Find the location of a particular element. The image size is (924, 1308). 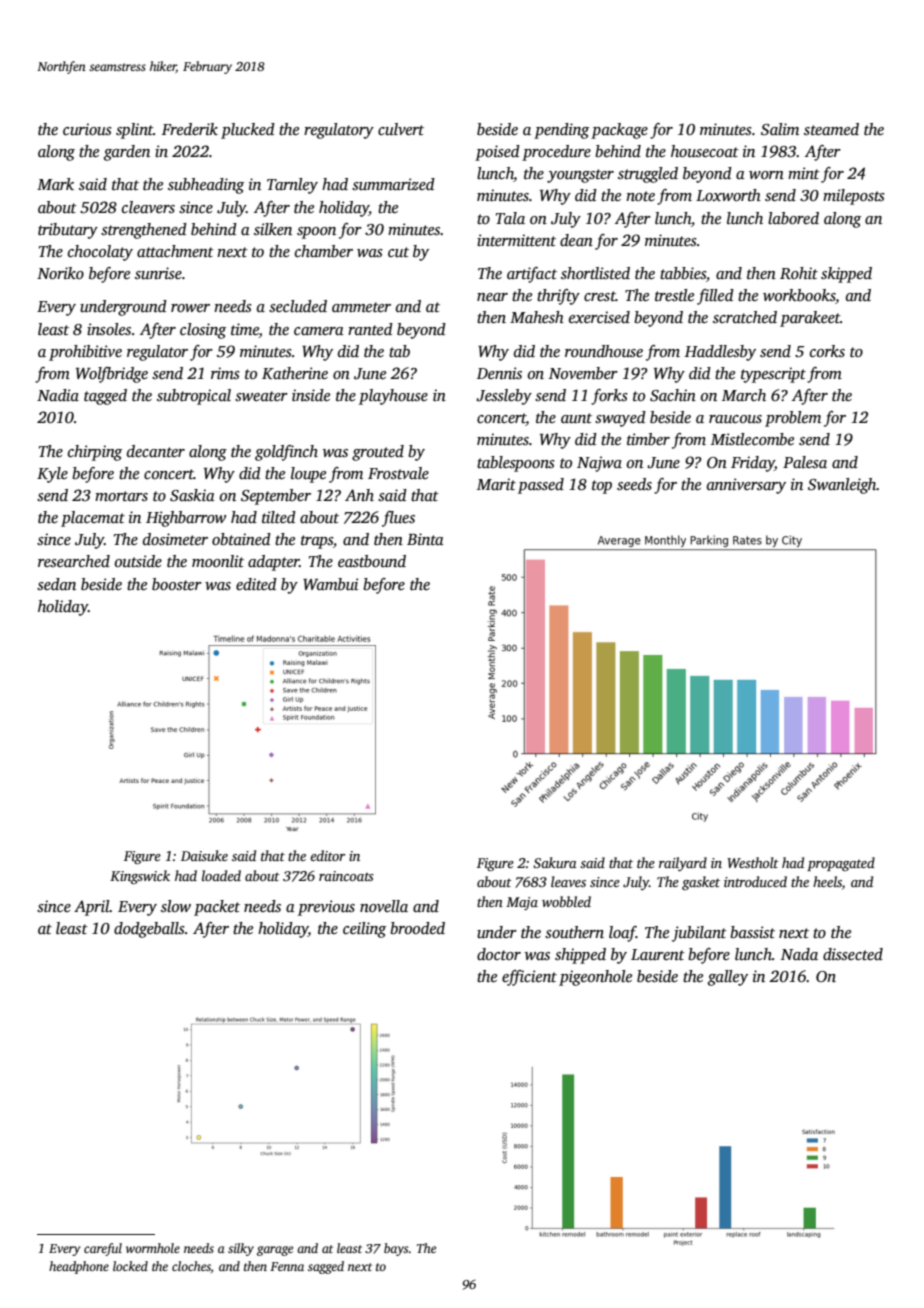

brooded is located at coordinates (417, 928).
